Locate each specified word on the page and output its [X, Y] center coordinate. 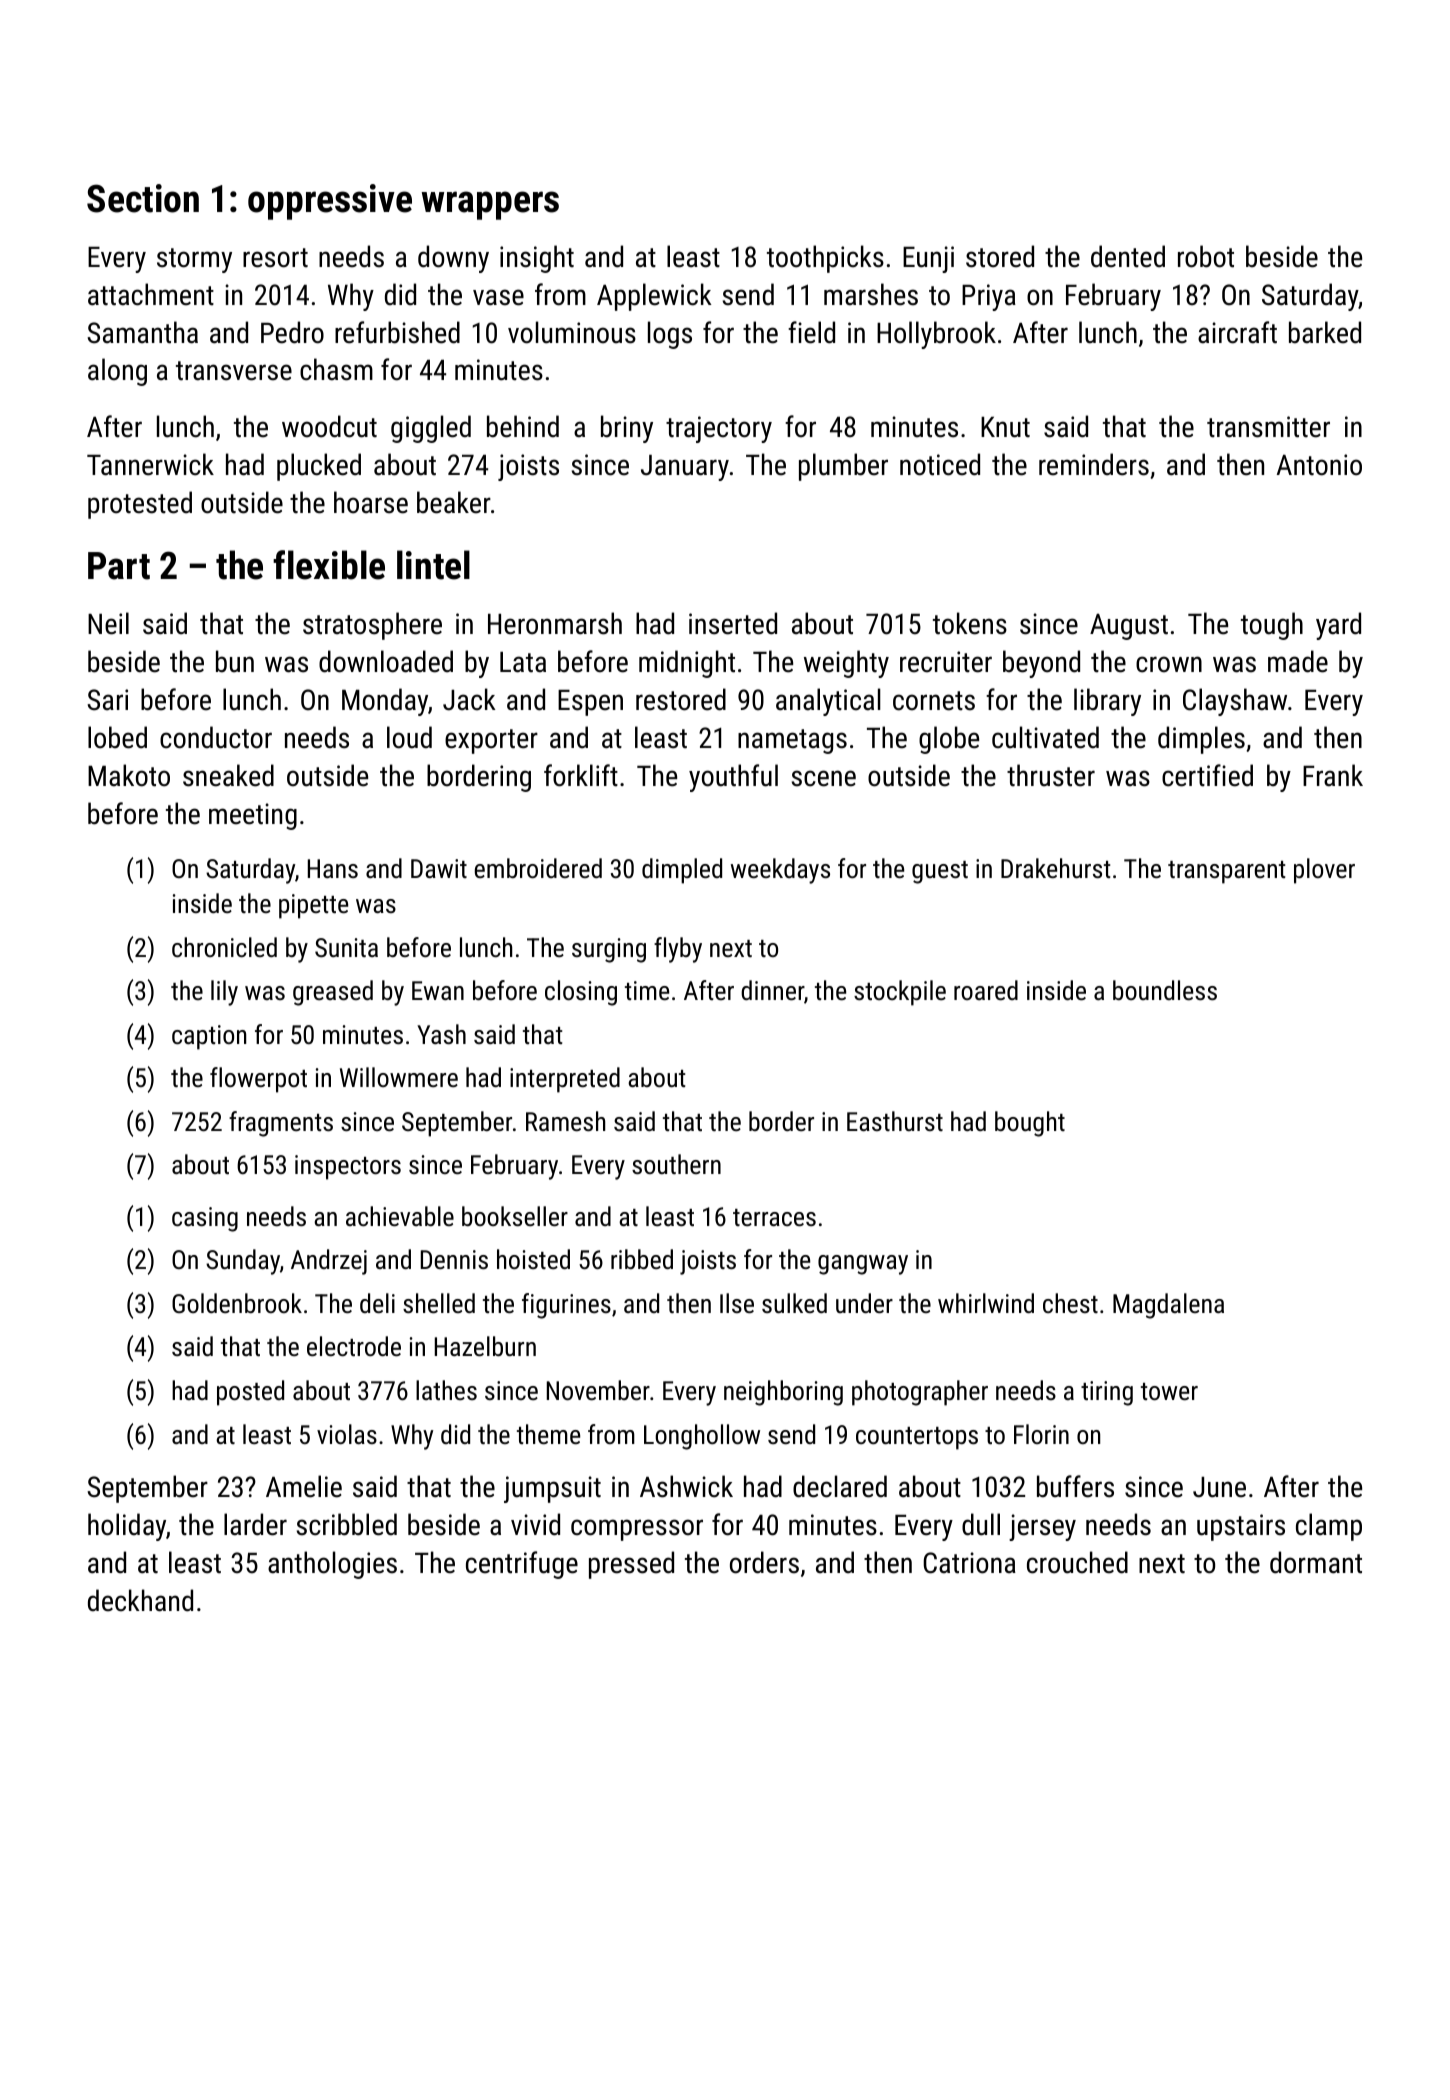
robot [1206, 256]
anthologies [332, 1565]
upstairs [1241, 1527]
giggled [431, 429]
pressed [631, 1565]
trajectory [719, 429]
